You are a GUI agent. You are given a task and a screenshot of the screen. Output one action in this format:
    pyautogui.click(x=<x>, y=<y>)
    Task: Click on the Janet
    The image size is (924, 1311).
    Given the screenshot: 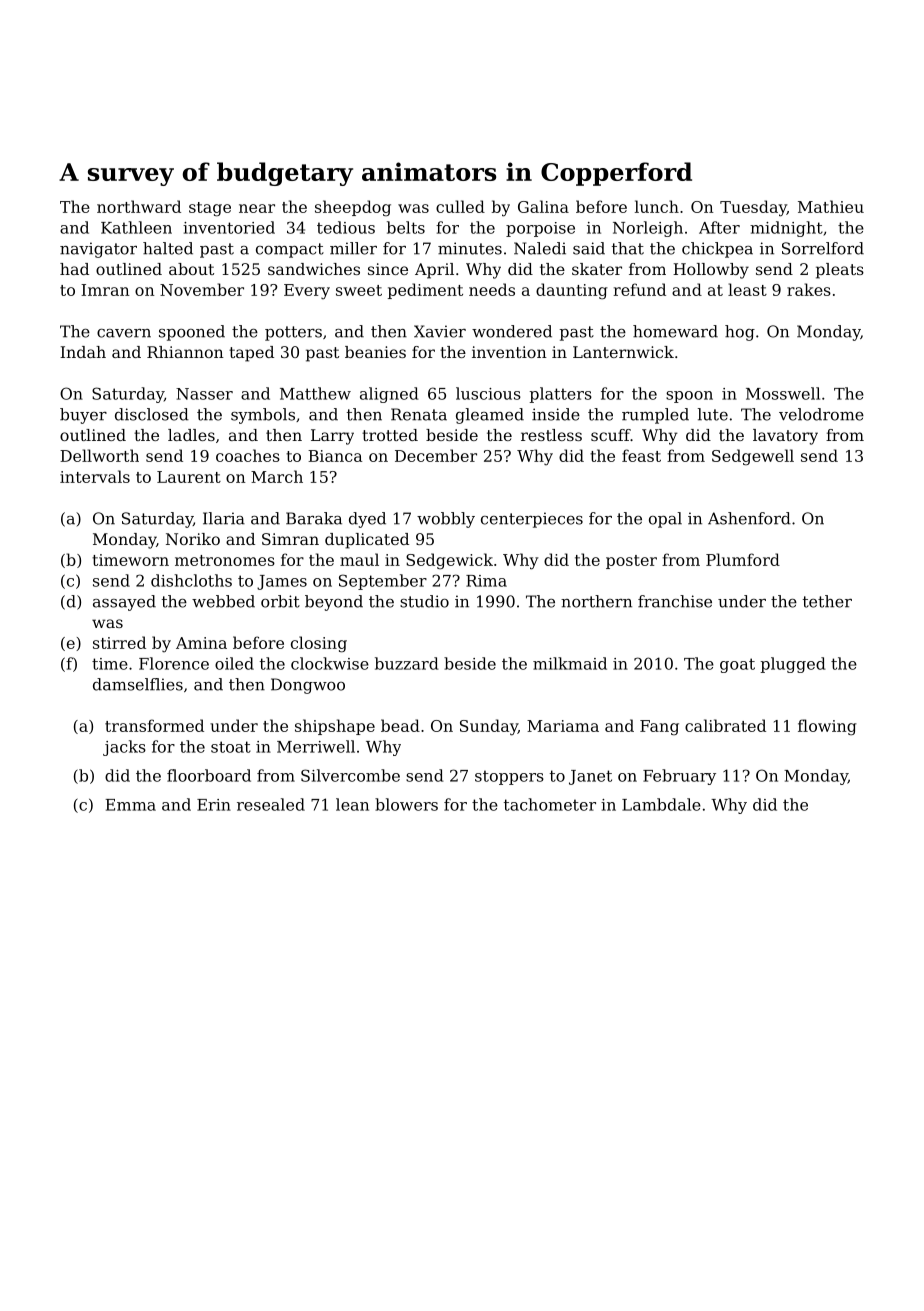 What is the action you would take?
    pyautogui.click(x=590, y=777)
